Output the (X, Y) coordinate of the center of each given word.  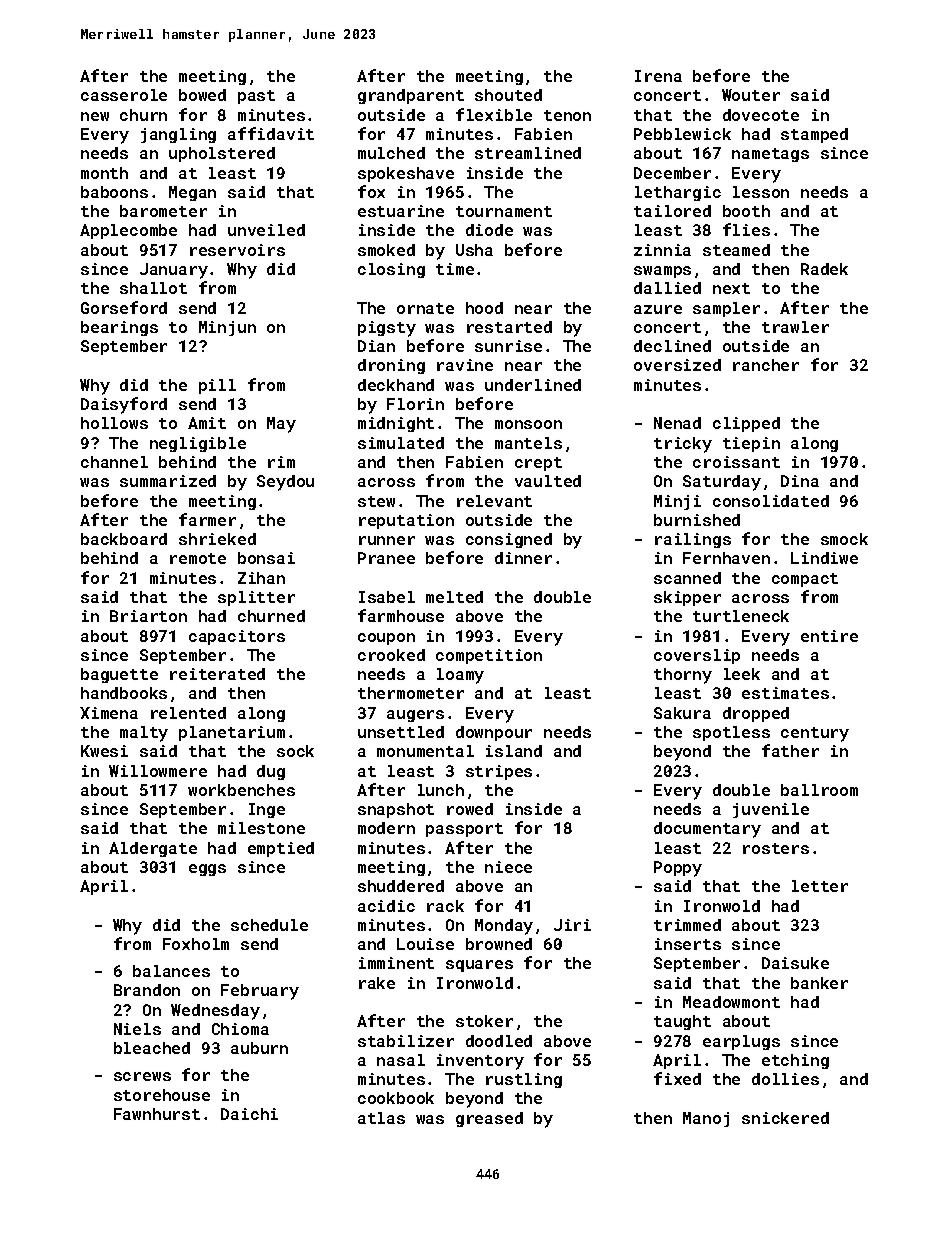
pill (217, 386)
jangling (178, 135)
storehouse (162, 1095)
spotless (731, 733)
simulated (401, 443)
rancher (766, 365)
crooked (391, 655)
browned (499, 944)
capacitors (237, 637)
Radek (824, 269)
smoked (386, 250)
